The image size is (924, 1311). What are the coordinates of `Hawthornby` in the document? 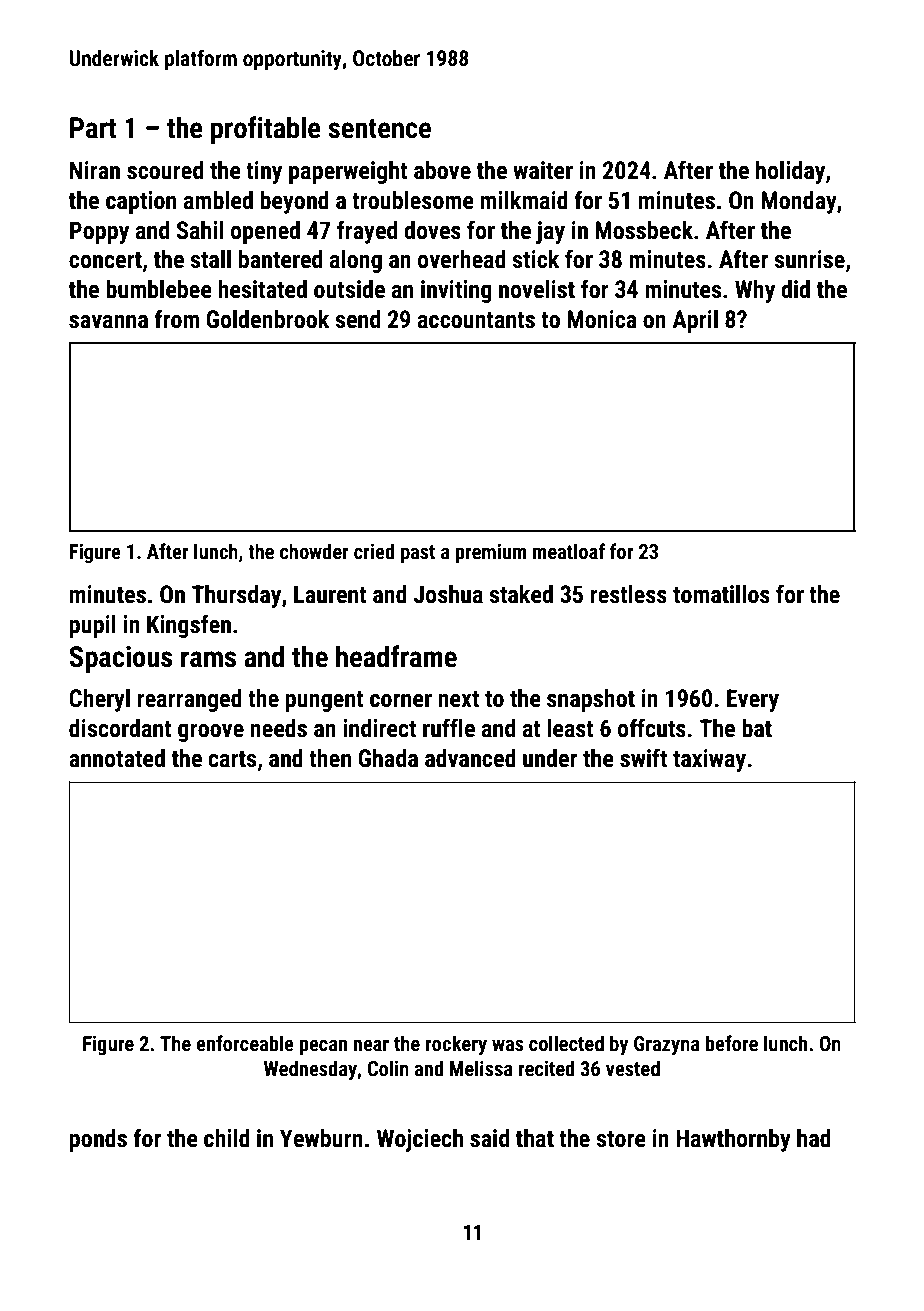 It's located at (733, 1140).
